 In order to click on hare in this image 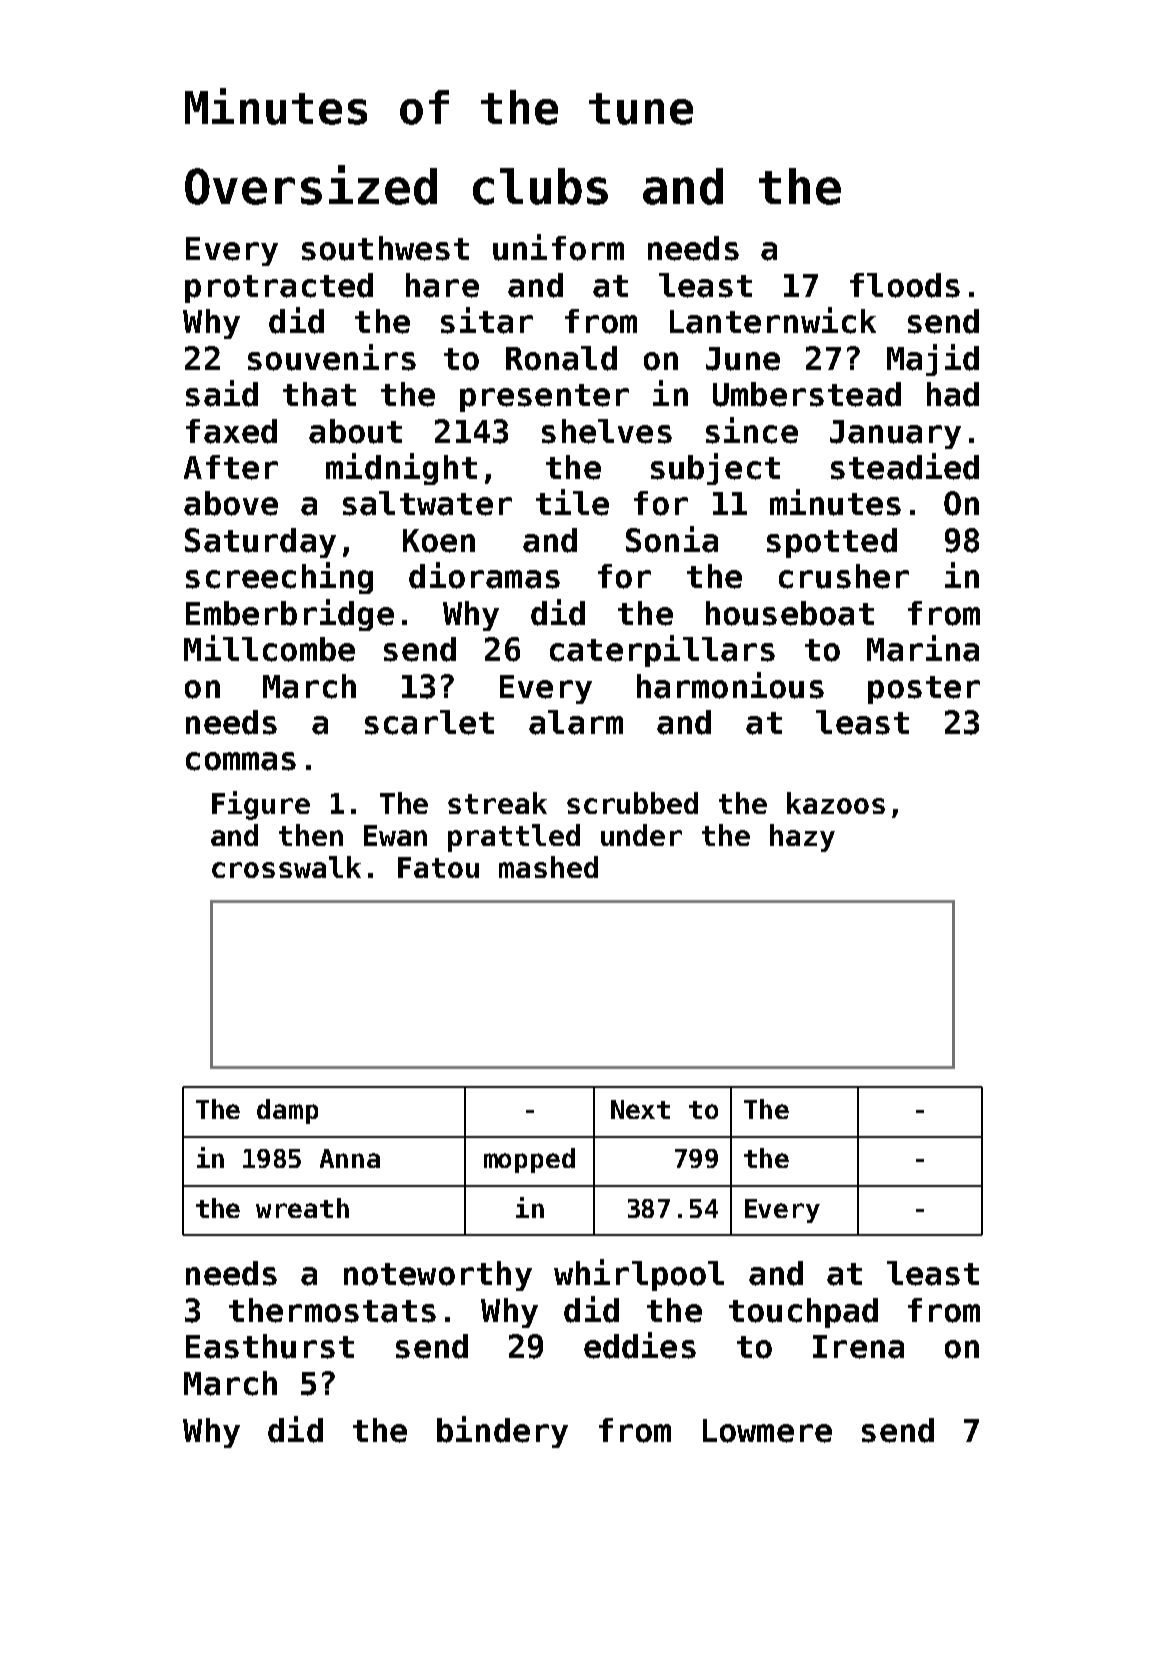, I will do `click(442, 285)`.
